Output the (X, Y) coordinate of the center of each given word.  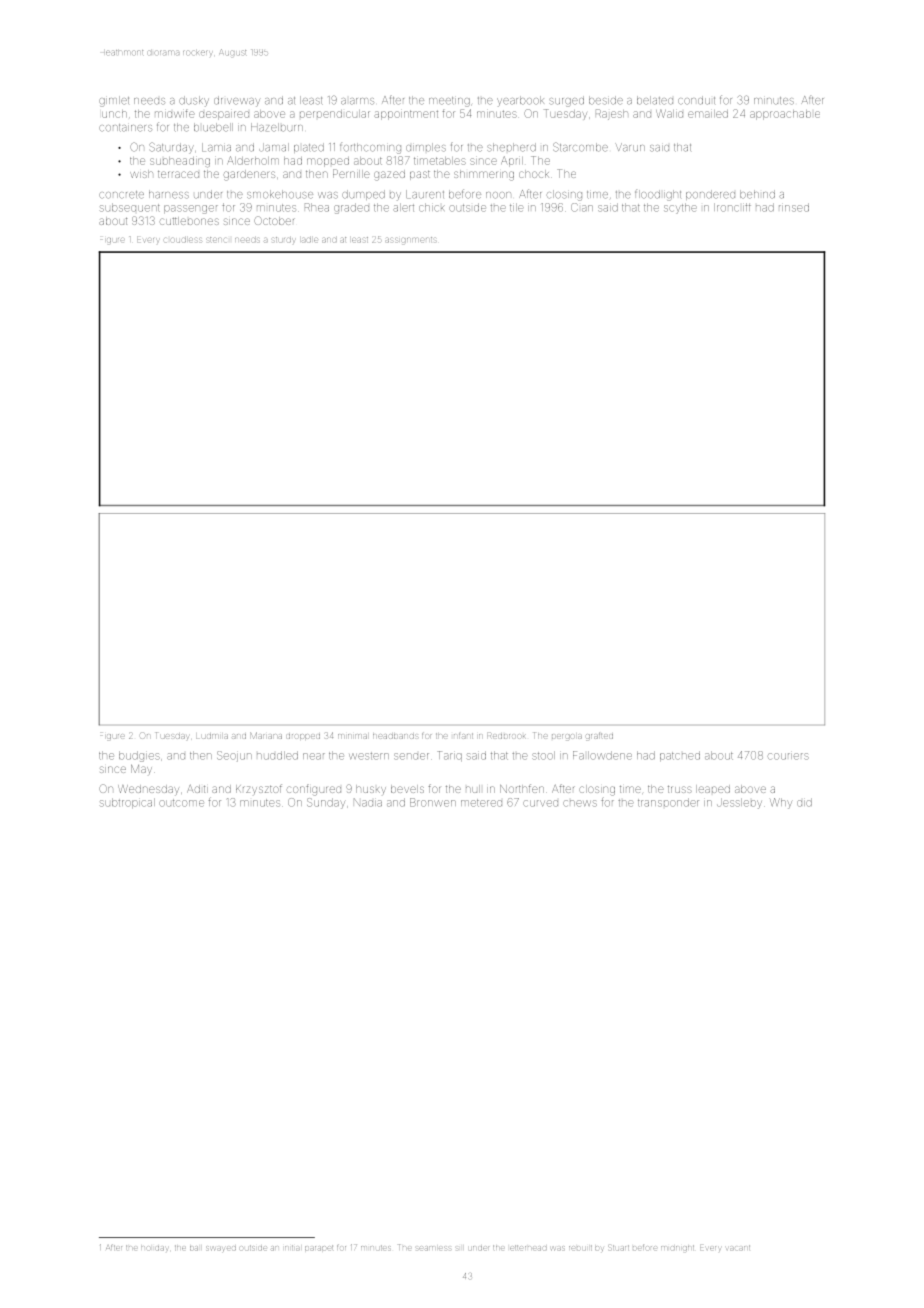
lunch (114, 114)
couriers (788, 756)
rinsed (794, 207)
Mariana (266, 735)
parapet (319, 1248)
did (804, 802)
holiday (154, 1248)
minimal (352, 736)
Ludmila (212, 736)
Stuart (618, 1248)
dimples (426, 147)
